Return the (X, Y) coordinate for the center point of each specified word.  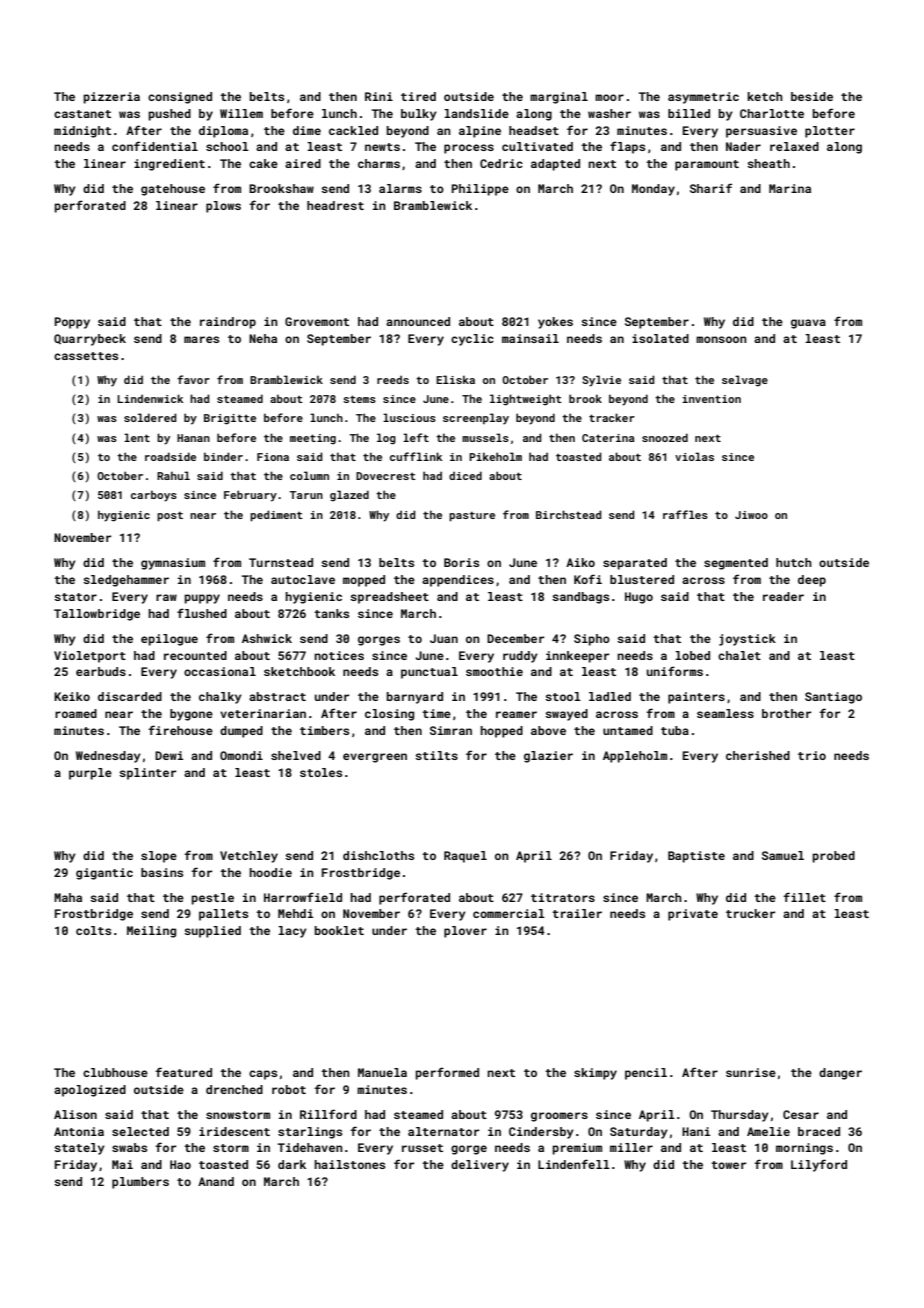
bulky (419, 115)
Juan (444, 638)
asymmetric (703, 98)
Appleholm (635, 757)
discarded (130, 696)
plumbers (140, 1183)
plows (223, 207)
